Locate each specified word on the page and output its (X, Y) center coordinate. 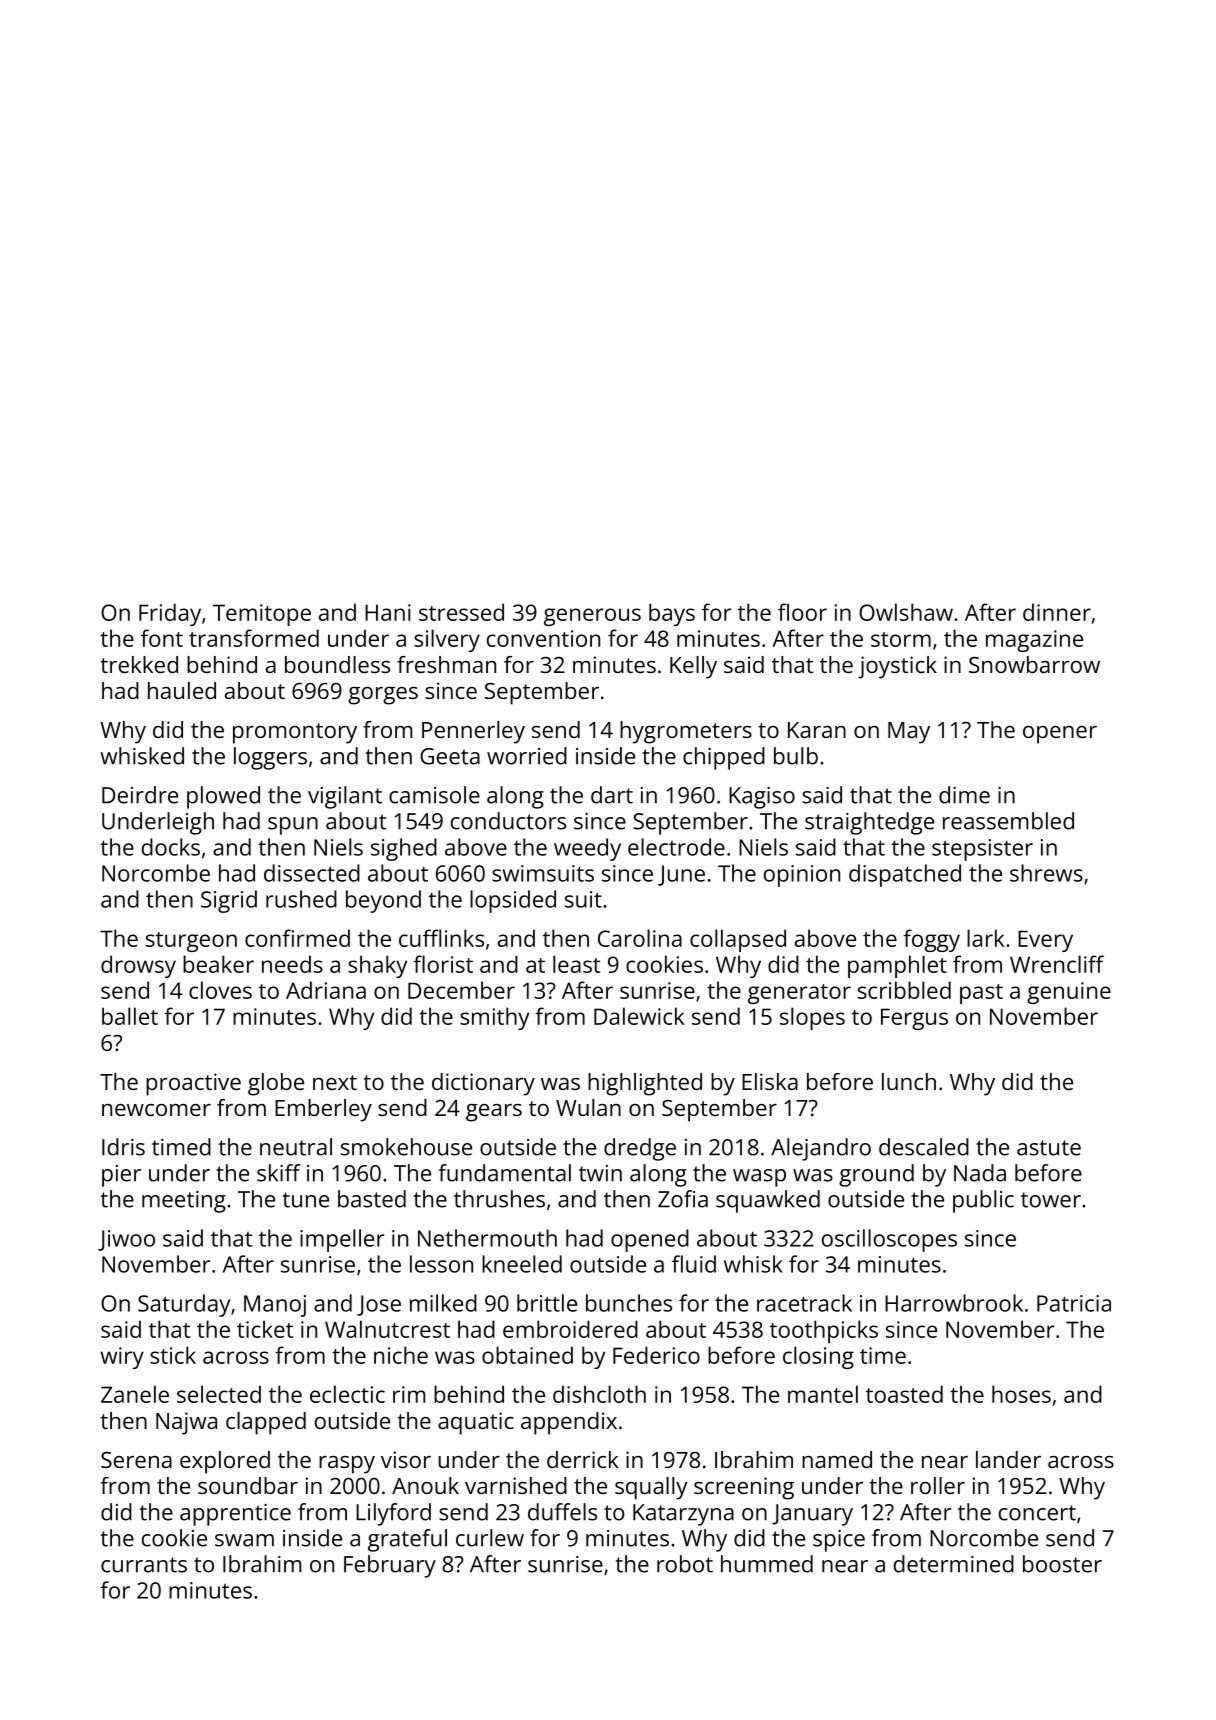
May (909, 733)
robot (685, 1564)
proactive (193, 1084)
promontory (295, 733)
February (390, 1566)
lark (986, 938)
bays (672, 614)
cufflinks (441, 938)
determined (954, 1564)
